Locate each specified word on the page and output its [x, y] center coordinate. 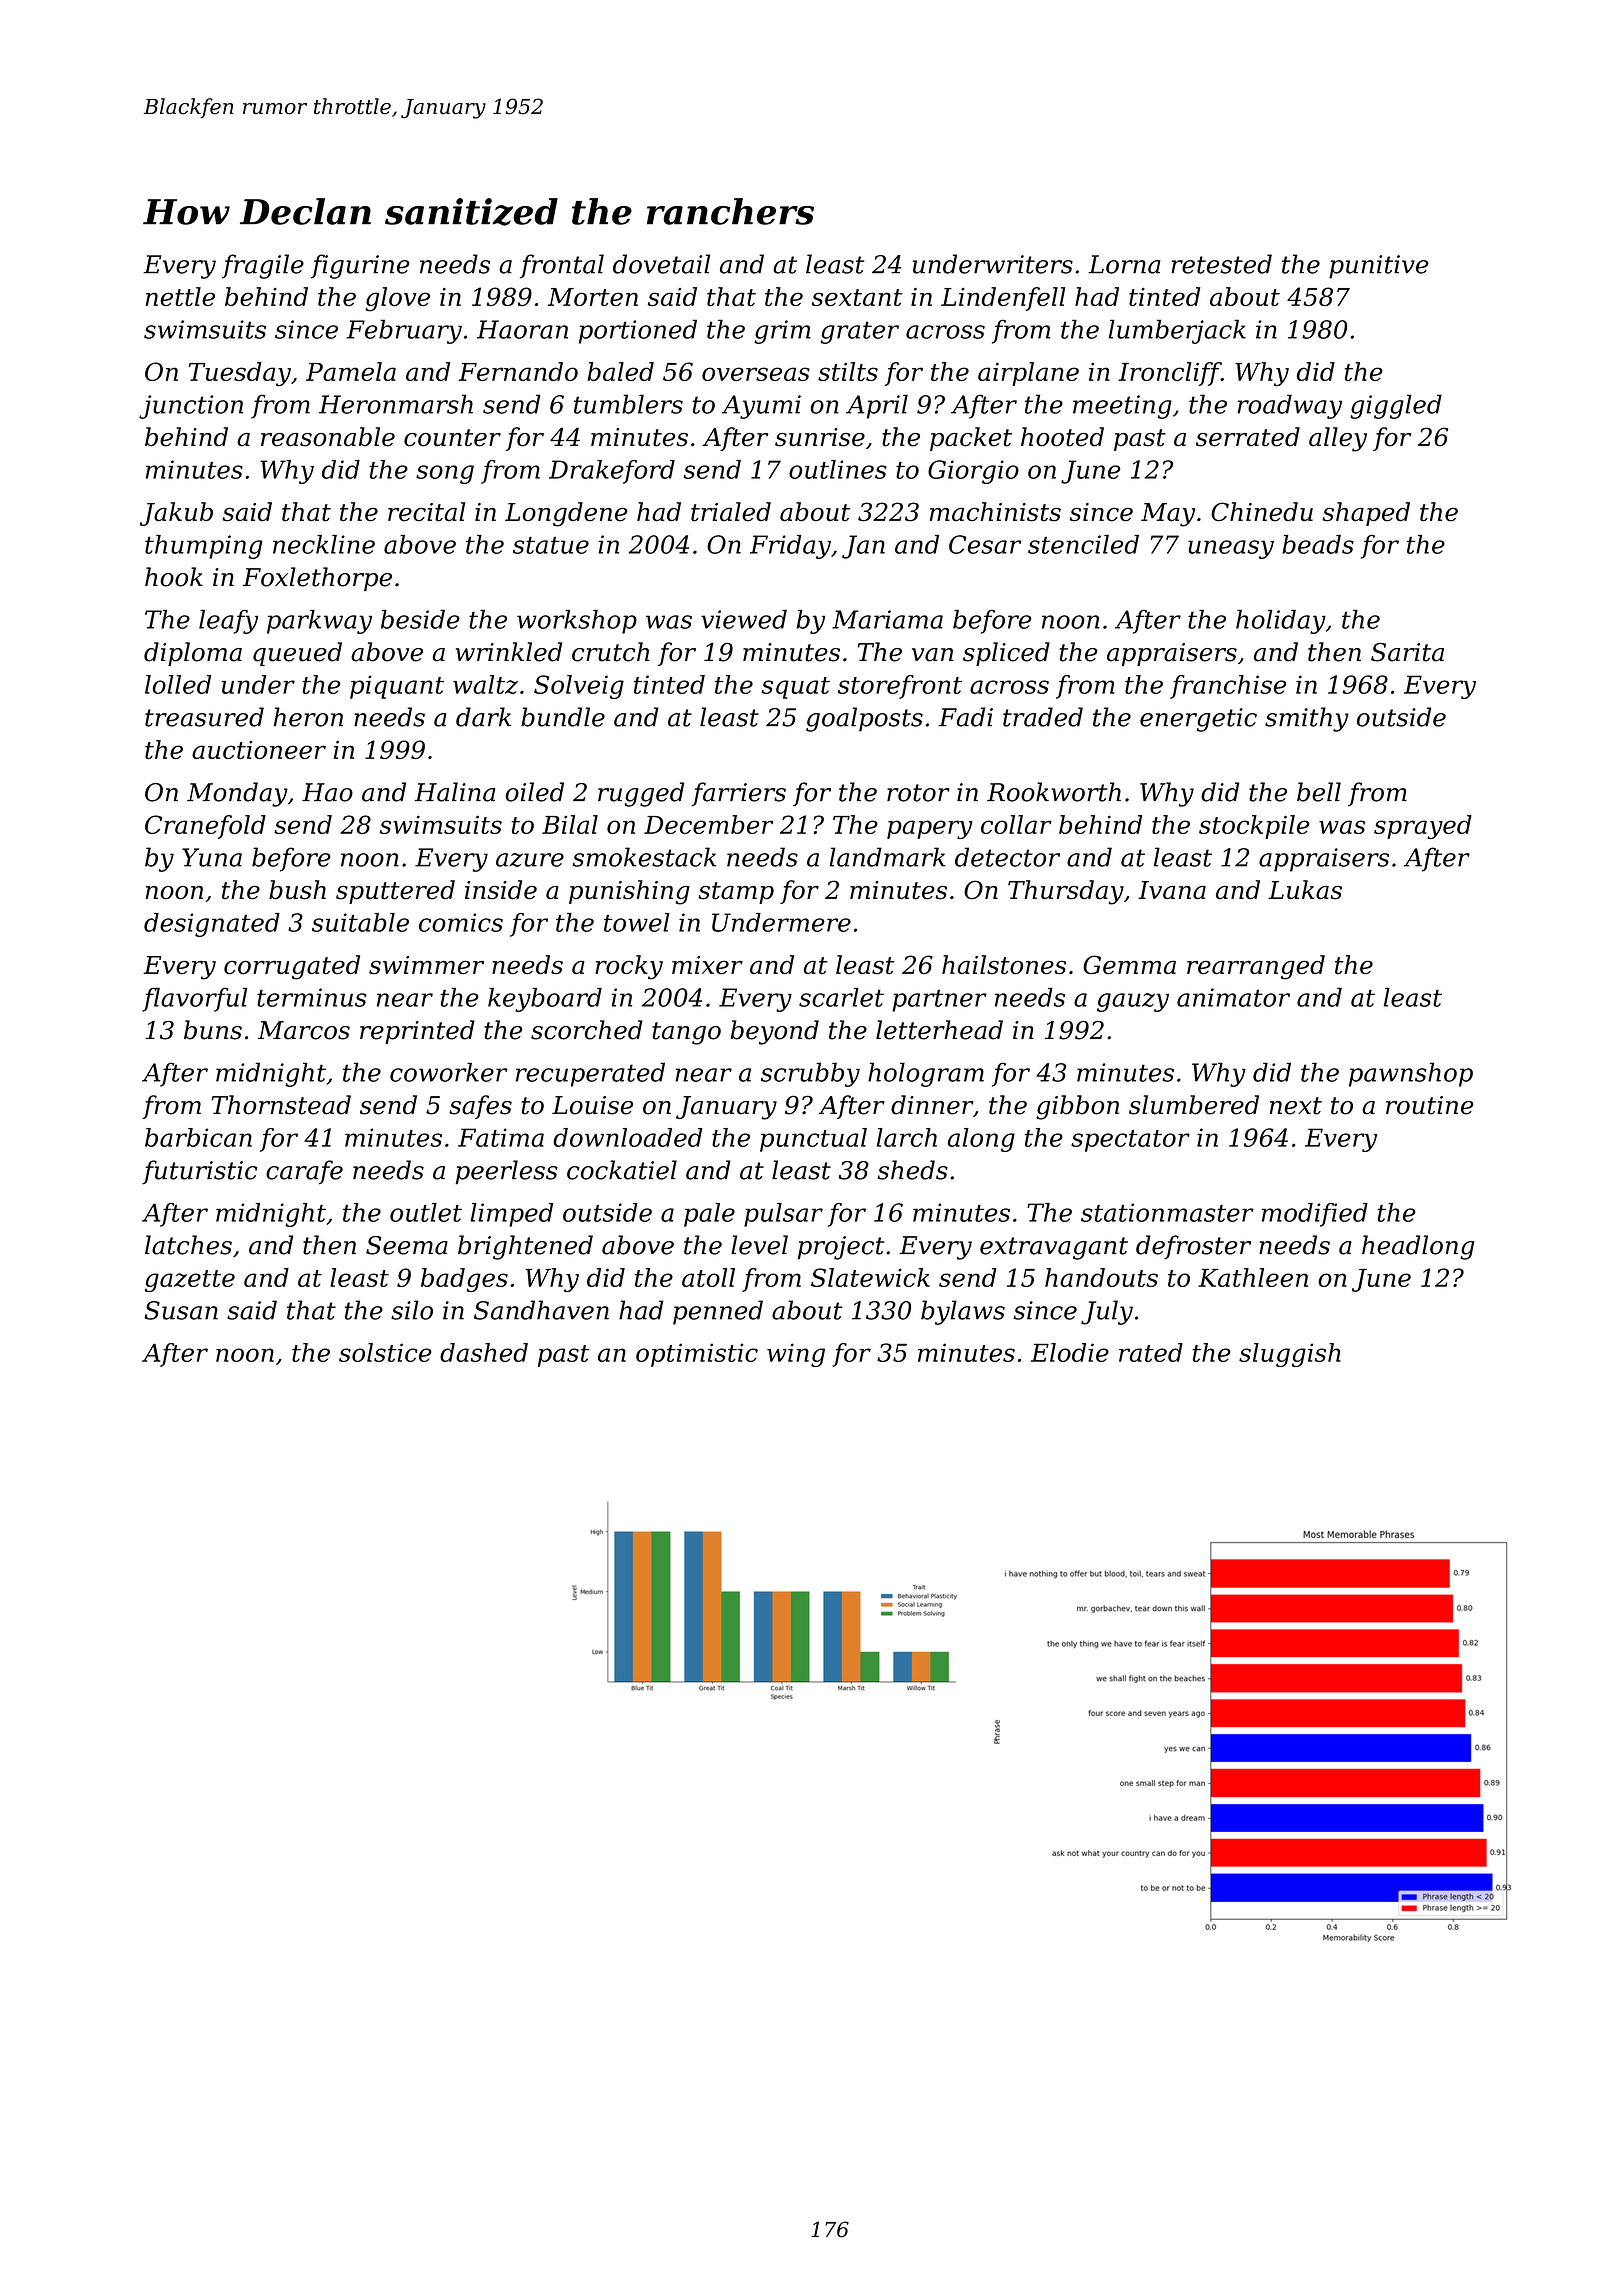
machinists [995, 512]
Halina [454, 792]
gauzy [1133, 1002]
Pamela [351, 371]
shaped [1366, 514]
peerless [506, 1172]
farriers [738, 794]
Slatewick [870, 1277]
